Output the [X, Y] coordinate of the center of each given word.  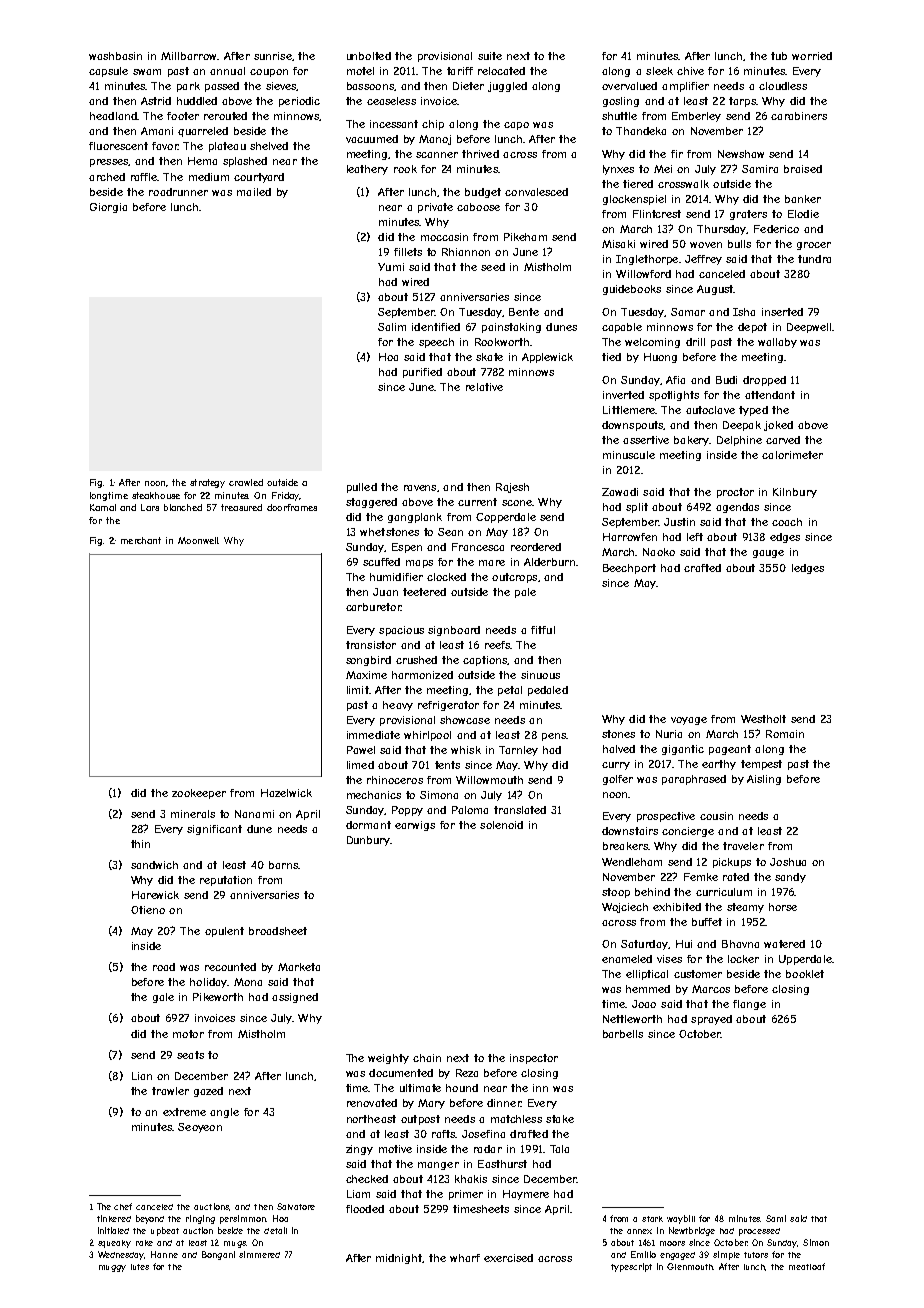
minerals [193, 814]
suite [490, 56]
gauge [768, 554]
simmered [259, 1254]
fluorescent [118, 146]
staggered [371, 503]
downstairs [630, 831]
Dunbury [368, 841]
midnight [399, 1259]
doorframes [292, 507]
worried [812, 56]
